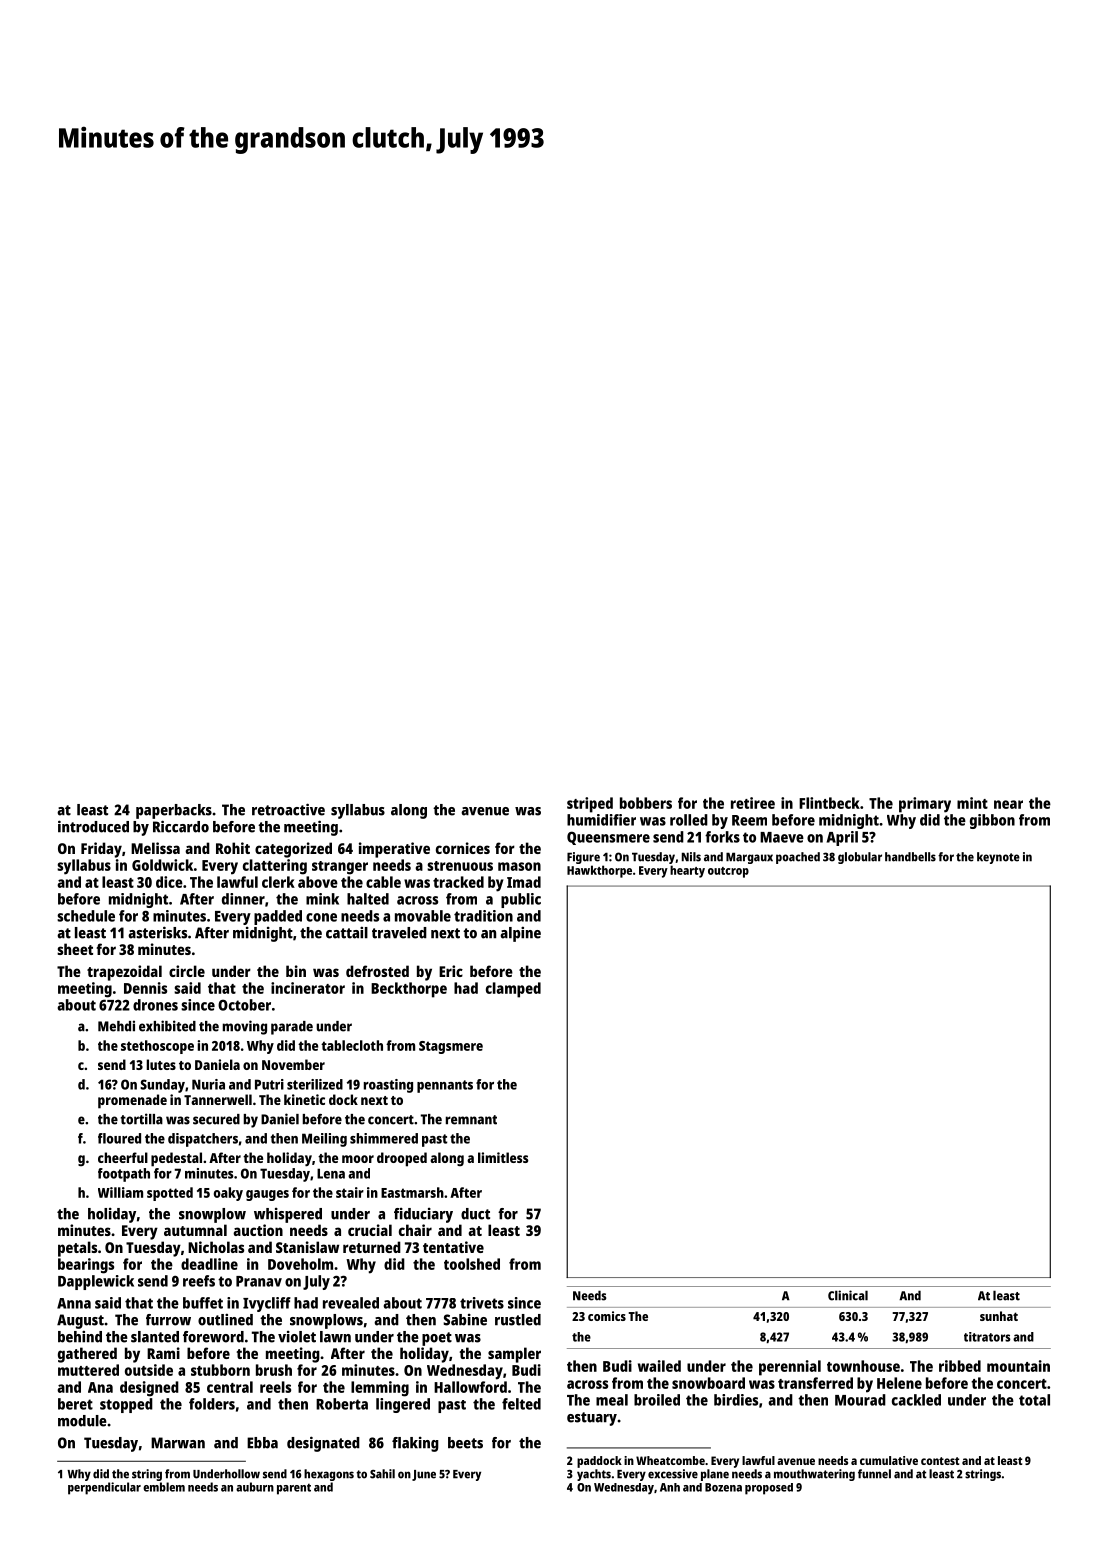 The image size is (1108, 1568). Describe the element at coordinates (178, 1443) in the screenshot. I see `Marwan` at that location.
